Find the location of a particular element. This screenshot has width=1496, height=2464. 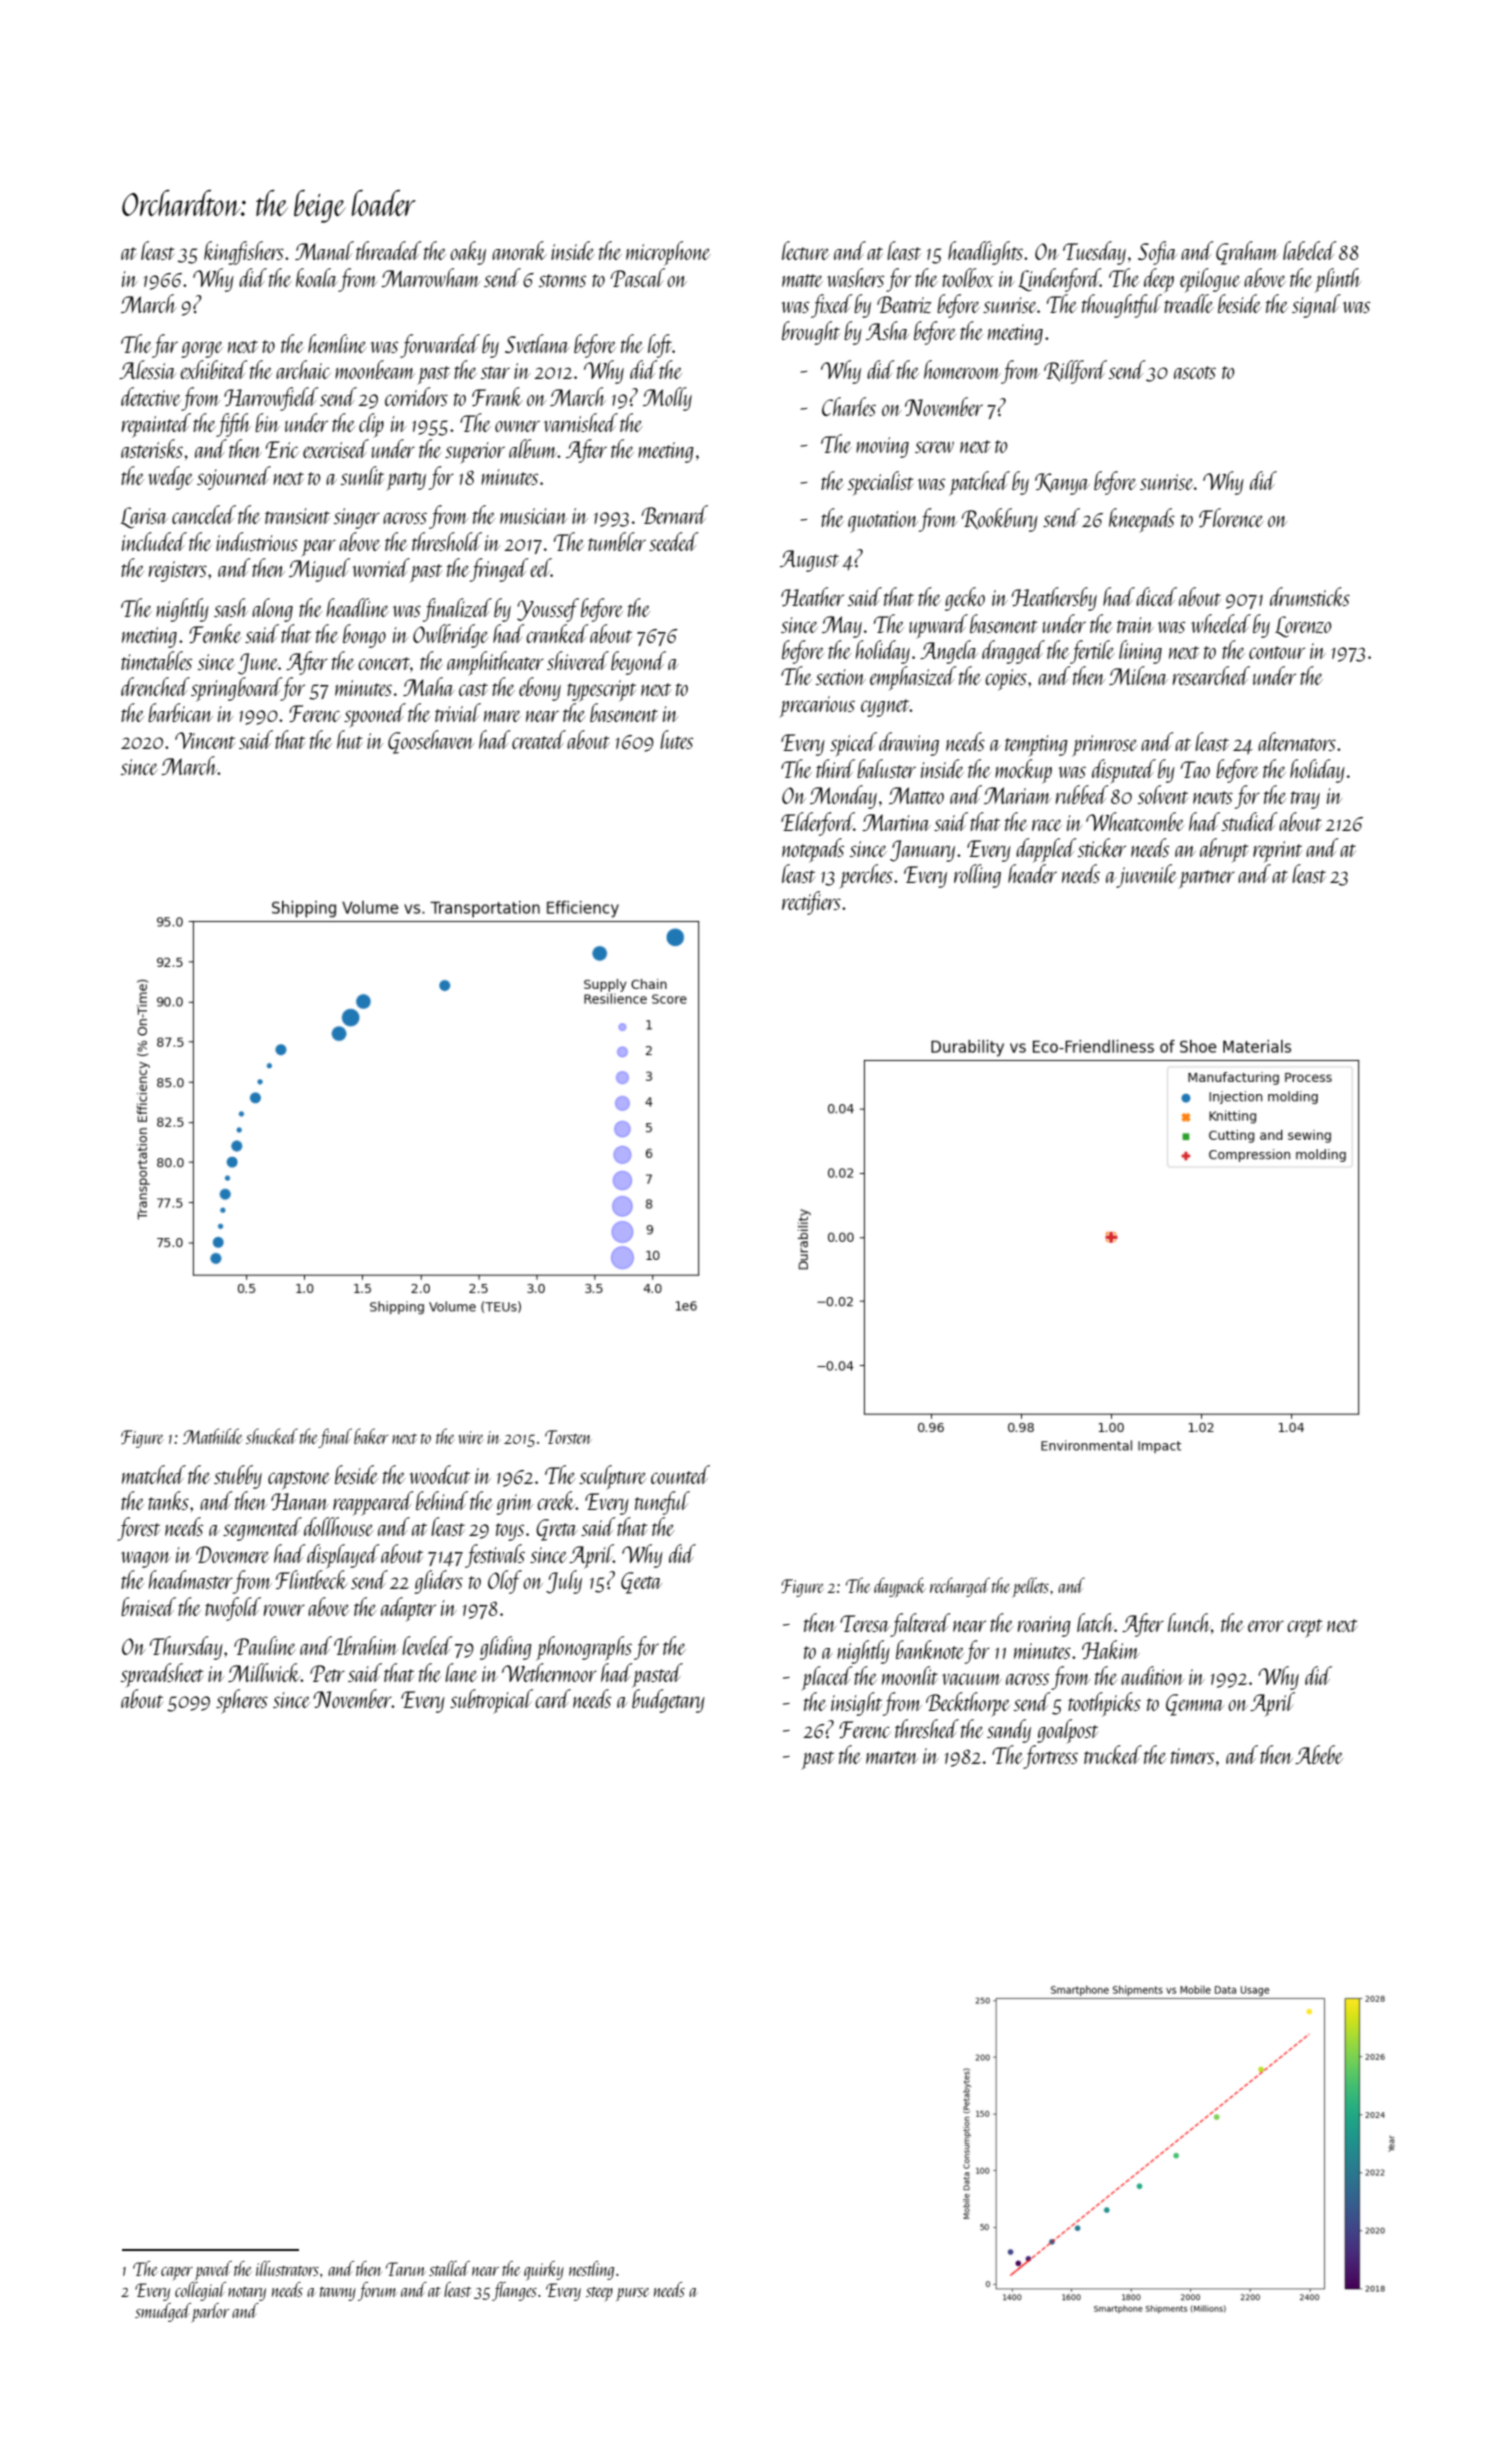

thoughtful is located at coordinates (1122, 306).
